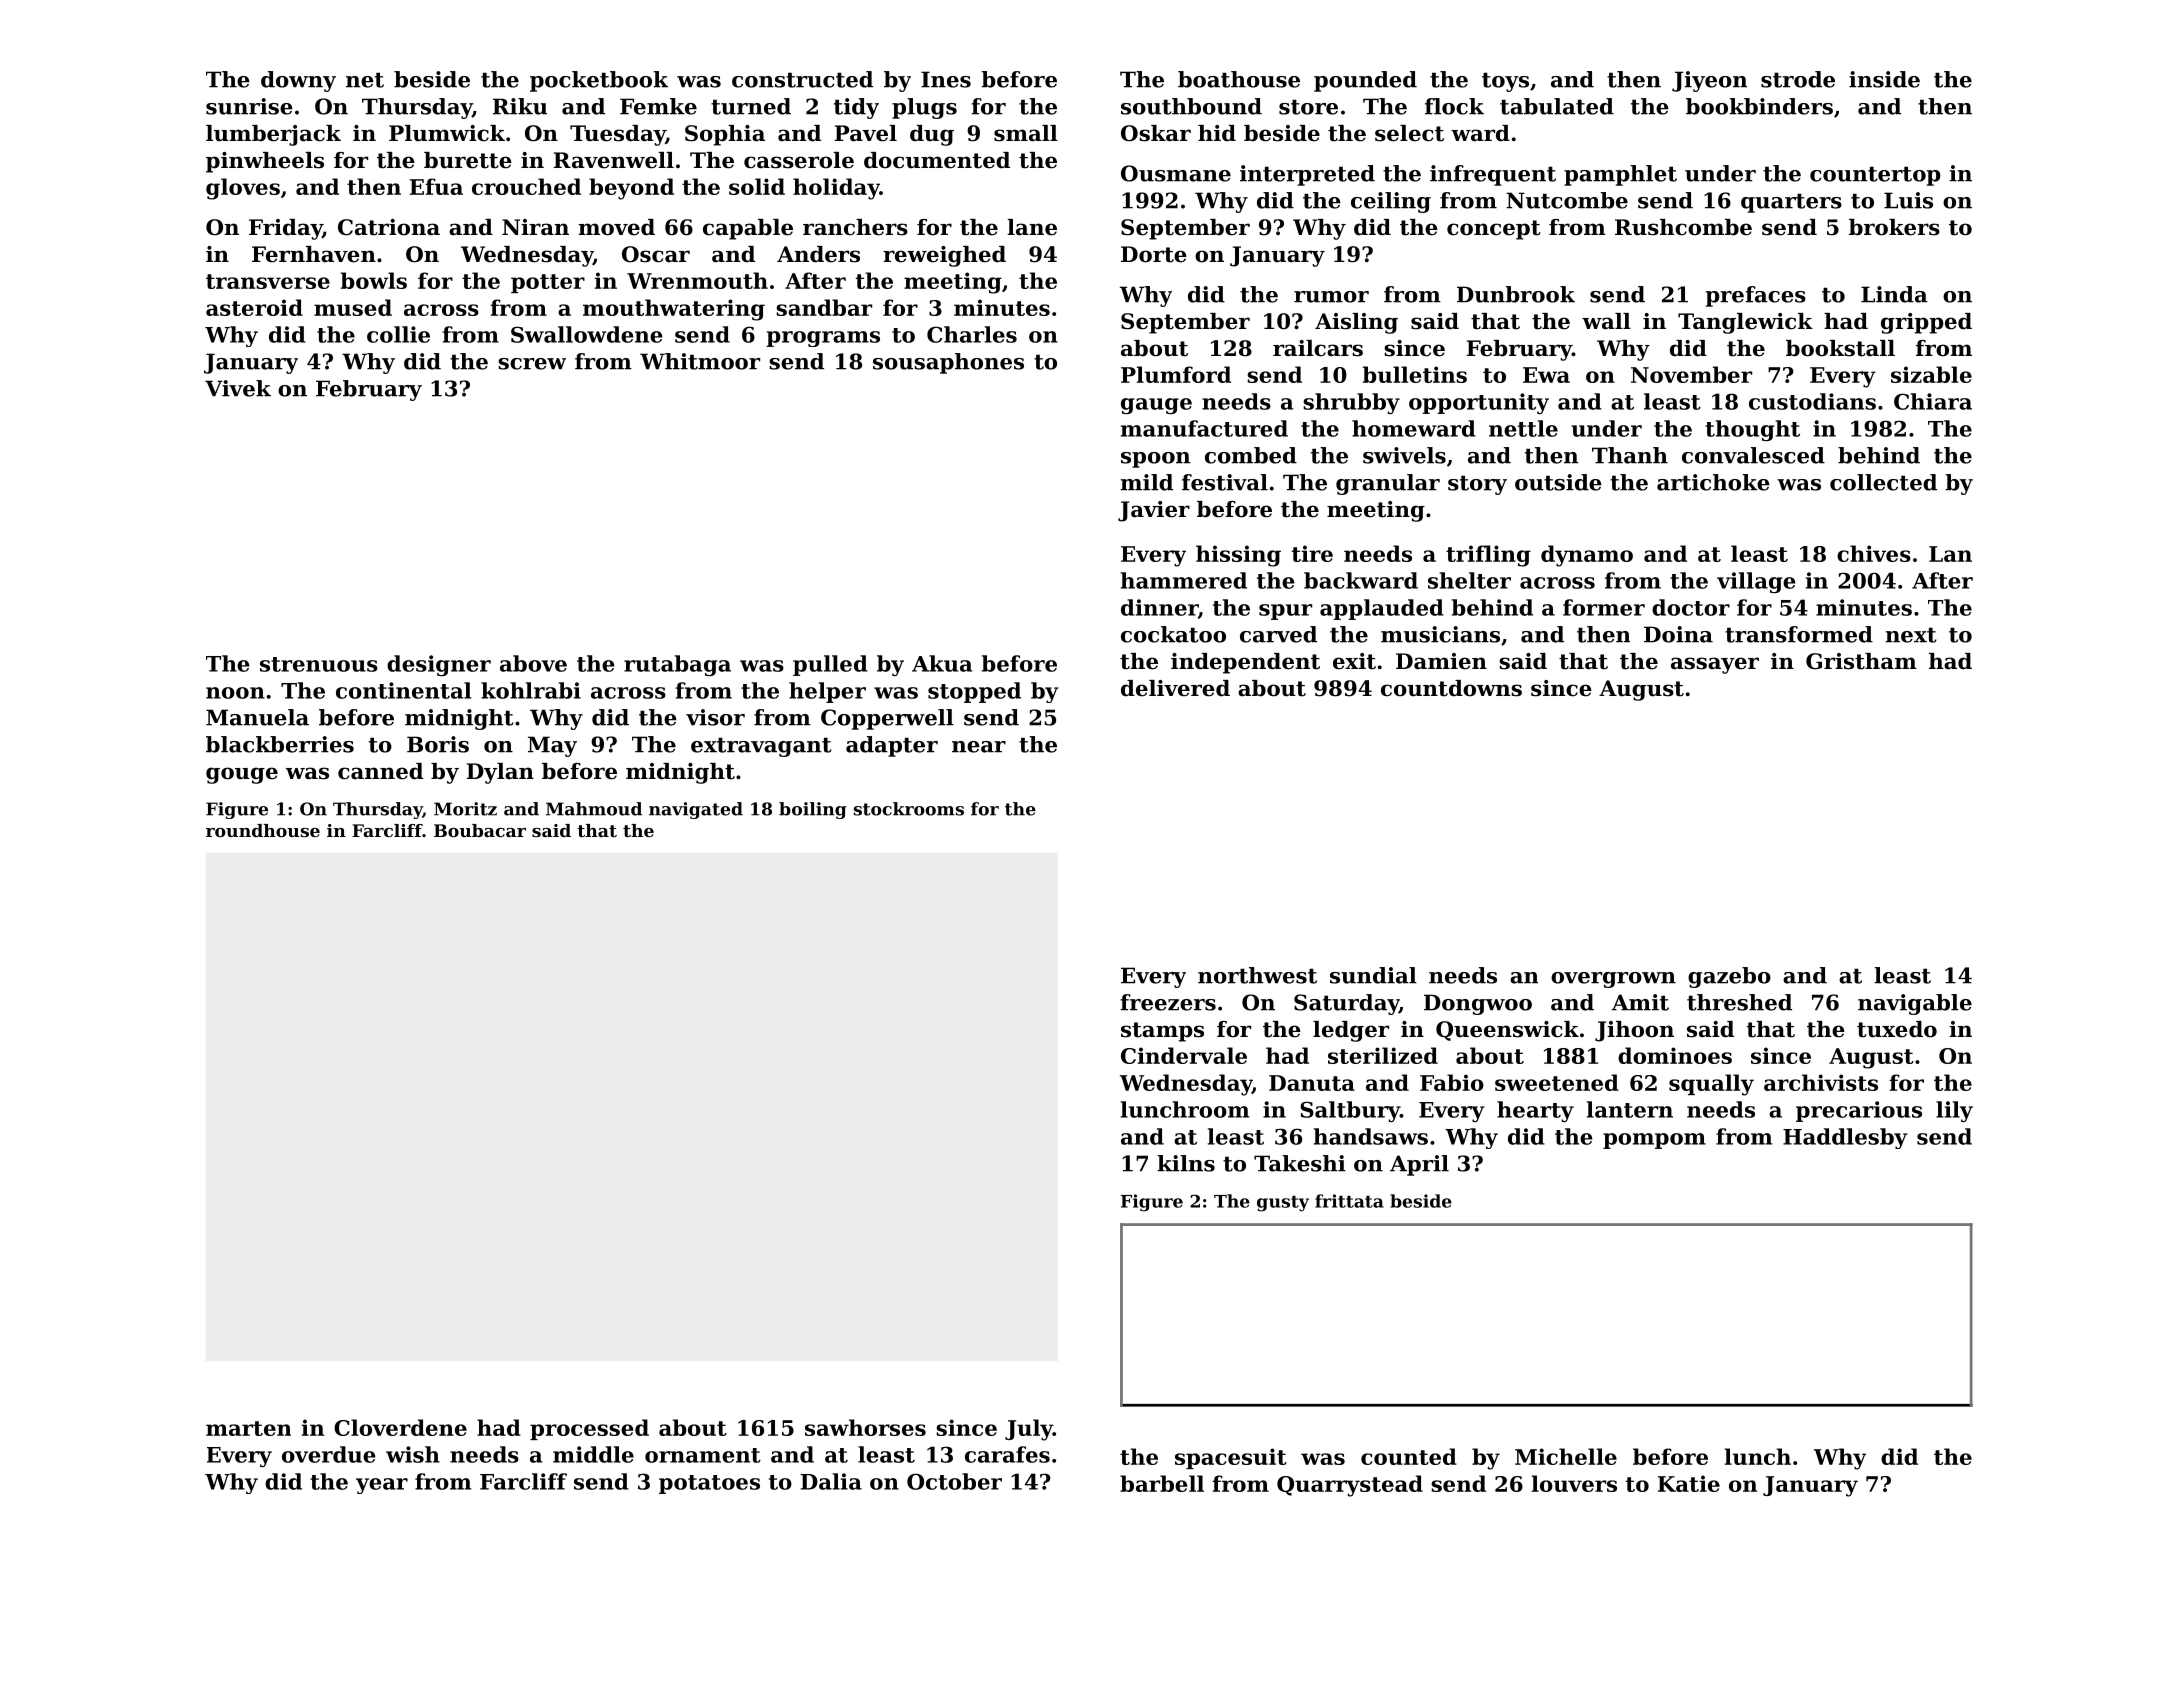 This image has width=2178, height=1683. Describe the element at coordinates (1884, 79) in the image. I see `inside` at that location.
